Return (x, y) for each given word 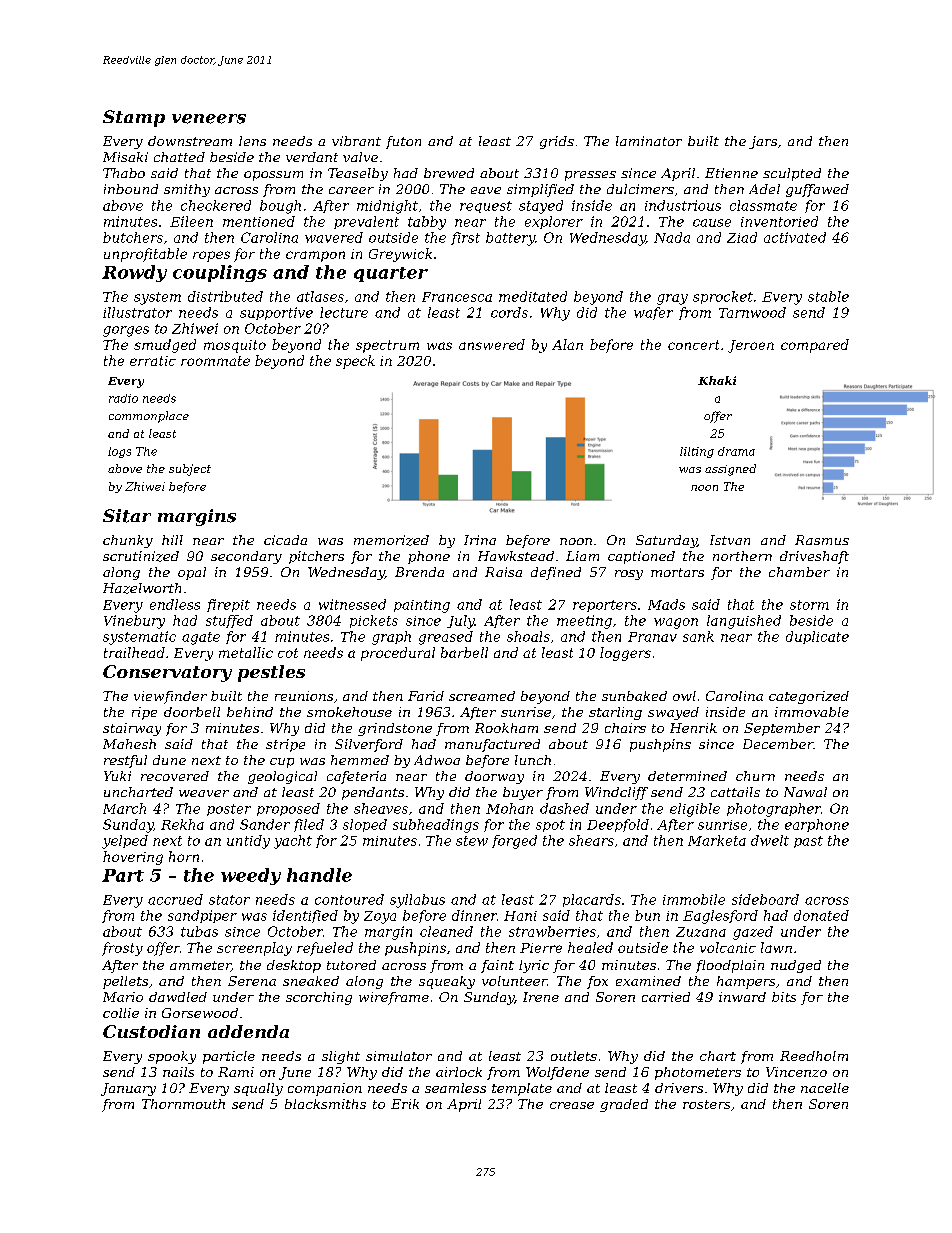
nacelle (825, 1088)
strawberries (552, 931)
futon (403, 142)
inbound (131, 189)
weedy (251, 876)
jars (763, 142)
